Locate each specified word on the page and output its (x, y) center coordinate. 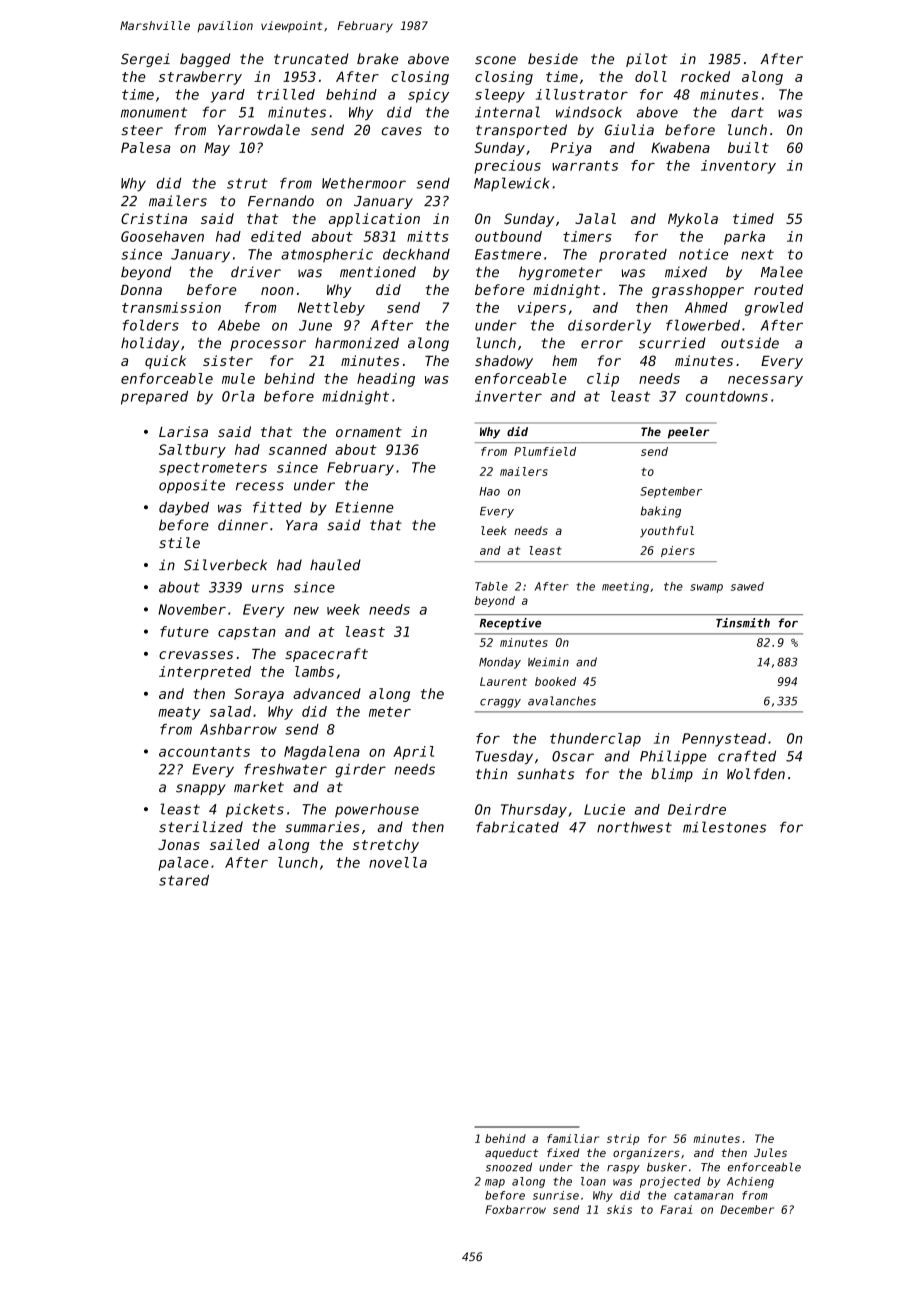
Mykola (693, 220)
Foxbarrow (515, 1209)
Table (491, 586)
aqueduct (511, 1153)
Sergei (145, 60)
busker (667, 1167)
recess (260, 486)
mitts (428, 236)
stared (184, 880)
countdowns (727, 396)
